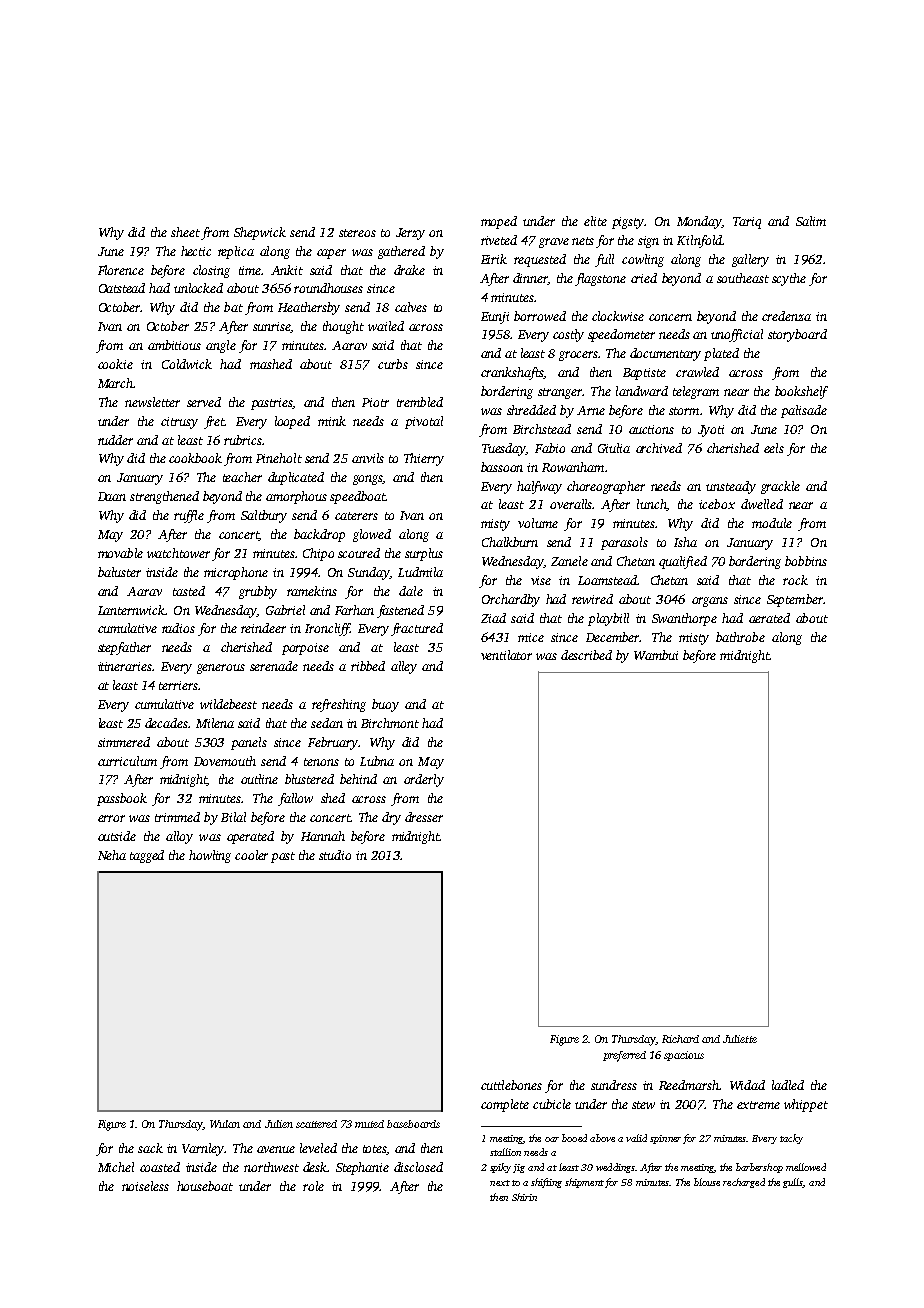 This document has height=1308, width=924. What do you see at coordinates (410, 234) in the document?
I see `Jerzy` at bounding box center [410, 234].
